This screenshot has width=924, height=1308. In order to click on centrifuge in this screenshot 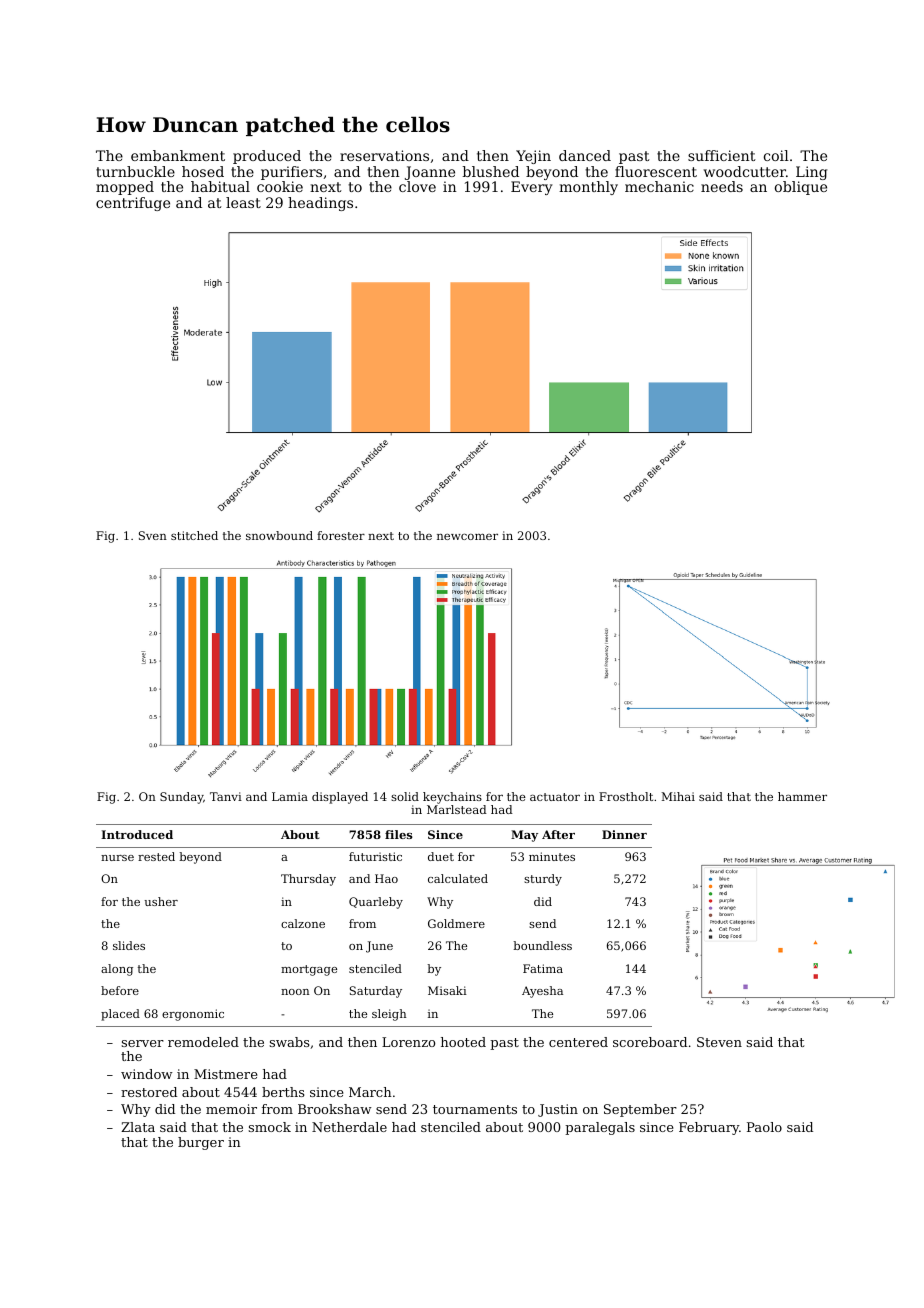, I will do `click(133, 204)`.
